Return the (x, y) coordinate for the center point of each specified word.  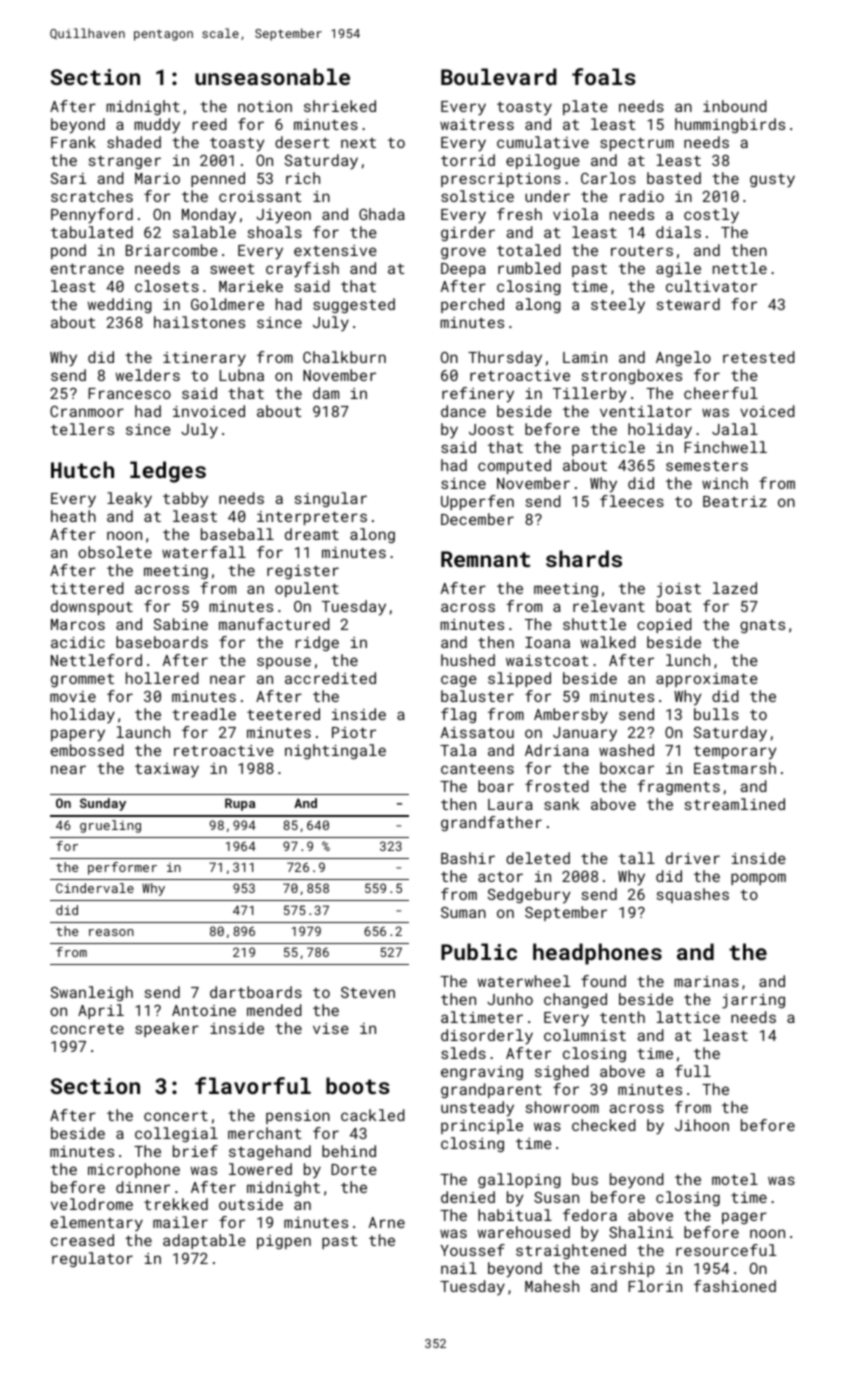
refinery (478, 395)
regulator (92, 1259)
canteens (477, 769)
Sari (68, 178)
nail (459, 1268)
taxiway (167, 770)
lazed (735, 588)
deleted (538, 858)
